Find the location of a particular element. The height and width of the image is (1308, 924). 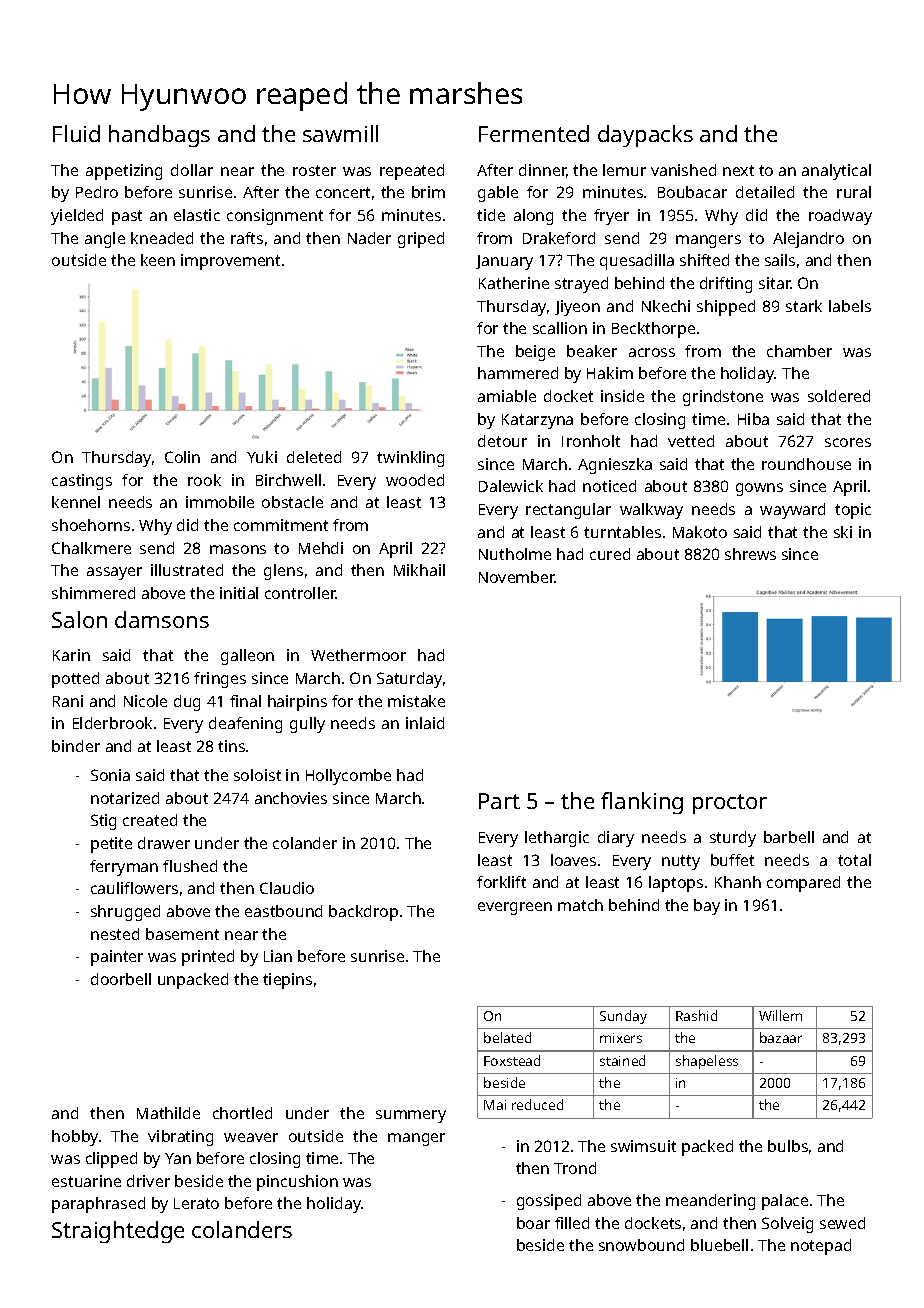

daypacks is located at coordinates (645, 136).
